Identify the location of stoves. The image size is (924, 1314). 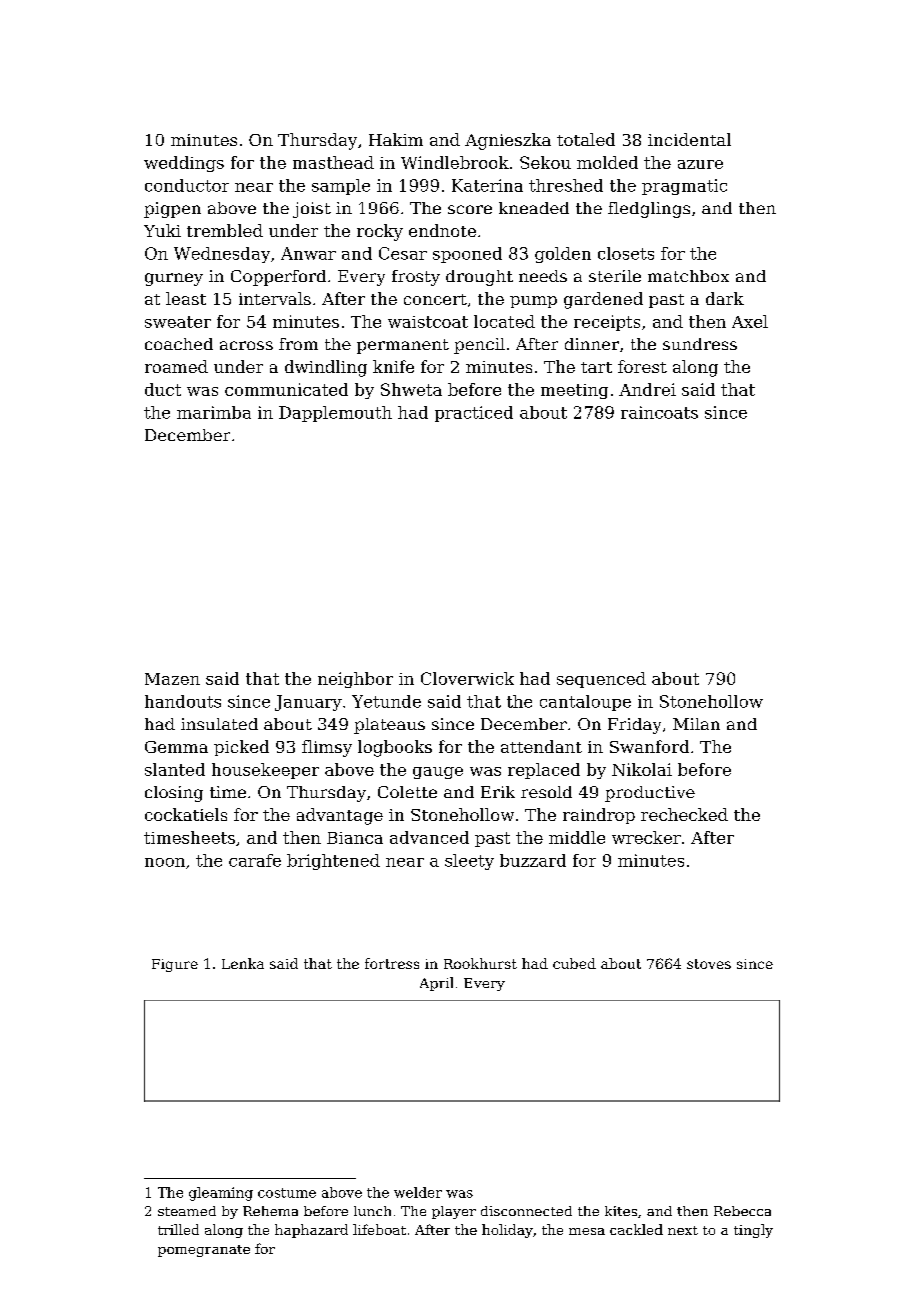
(709, 964).
